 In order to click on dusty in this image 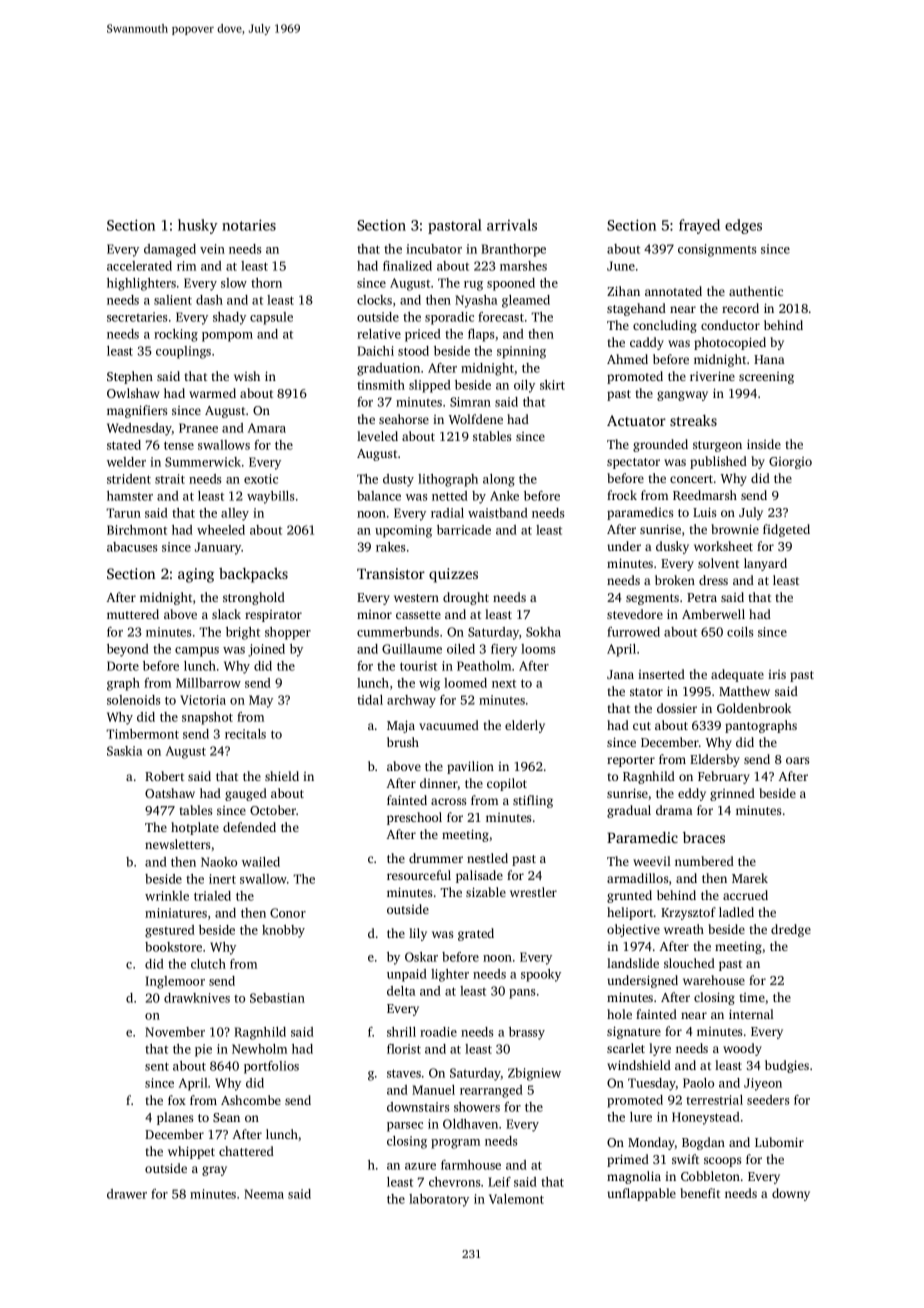, I will do `click(398, 480)`.
